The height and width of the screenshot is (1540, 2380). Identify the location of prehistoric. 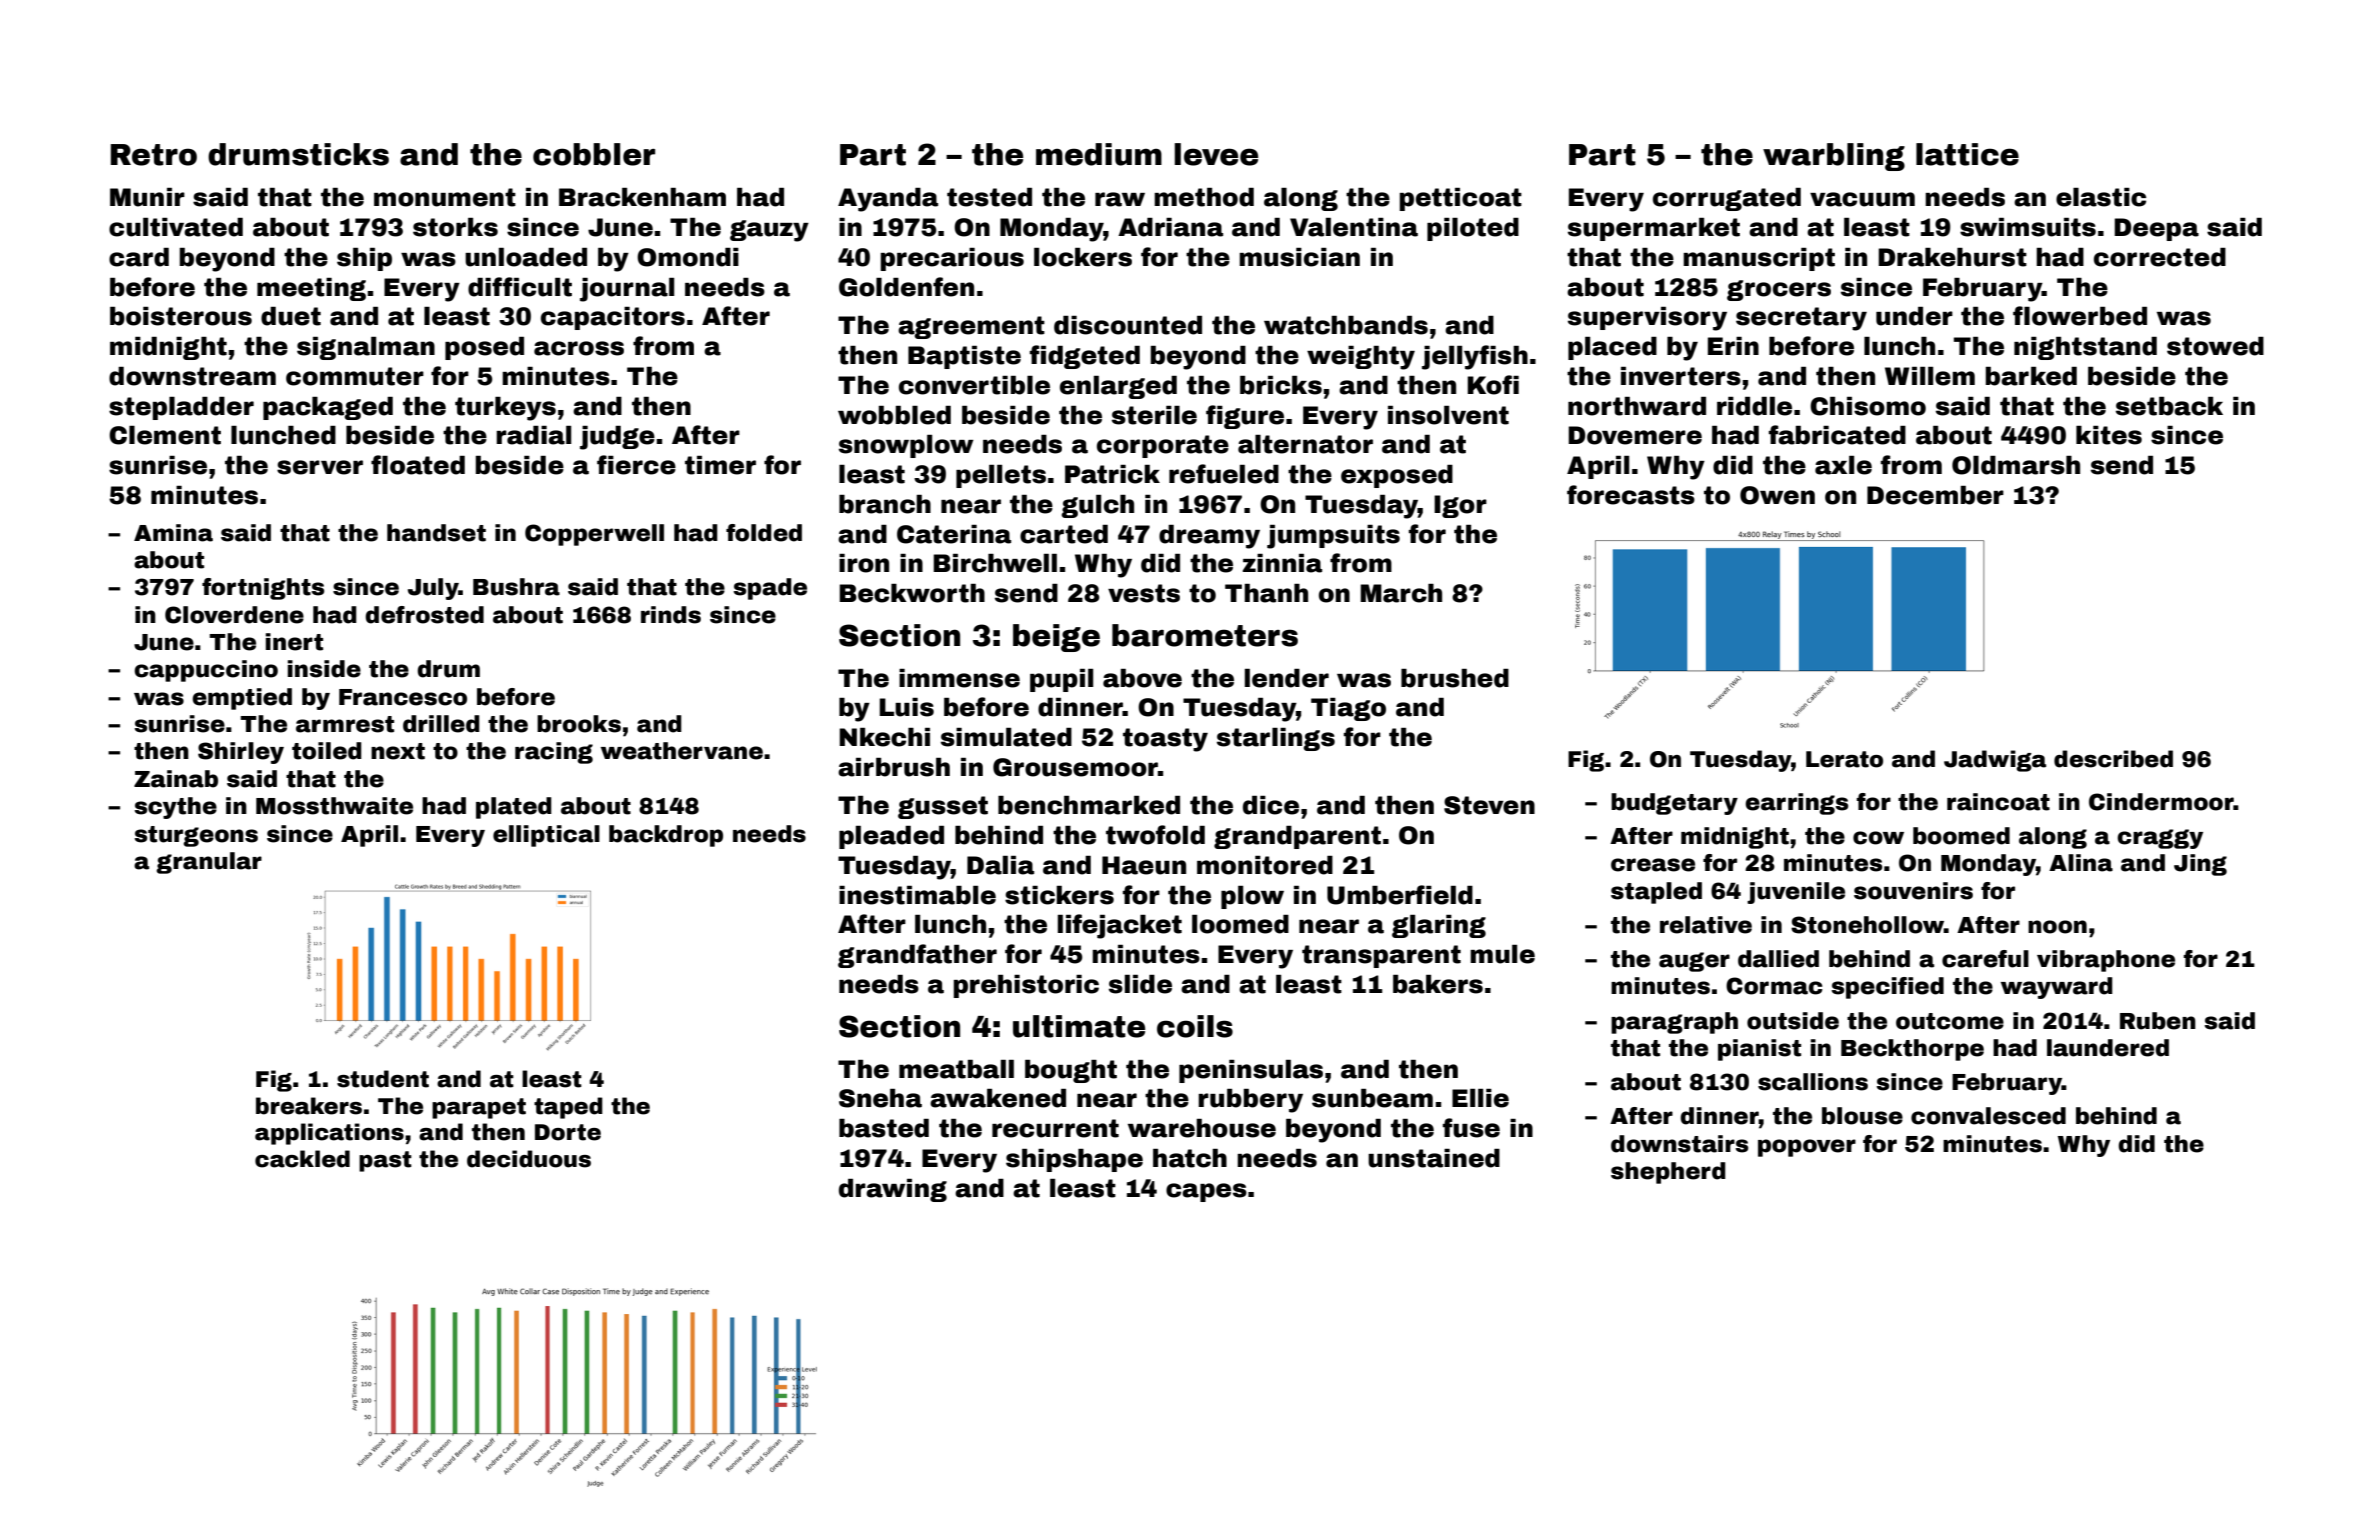
(1026, 986).
